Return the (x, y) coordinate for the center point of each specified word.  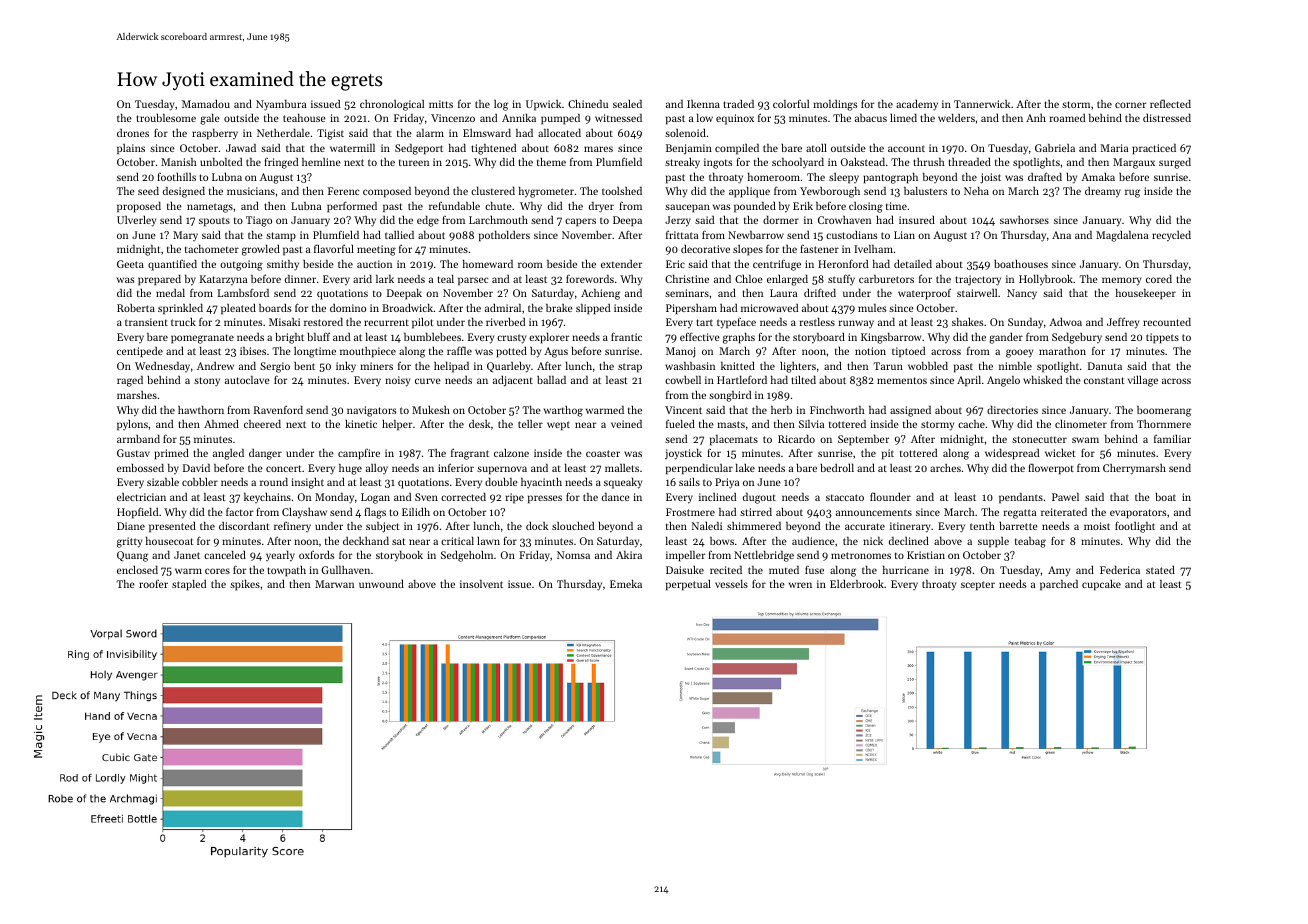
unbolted (221, 162)
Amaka (1098, 177)
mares (598, 149)
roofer (153, 584)
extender (621, 264)
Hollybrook (1046, 280)
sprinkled (180, 309)
